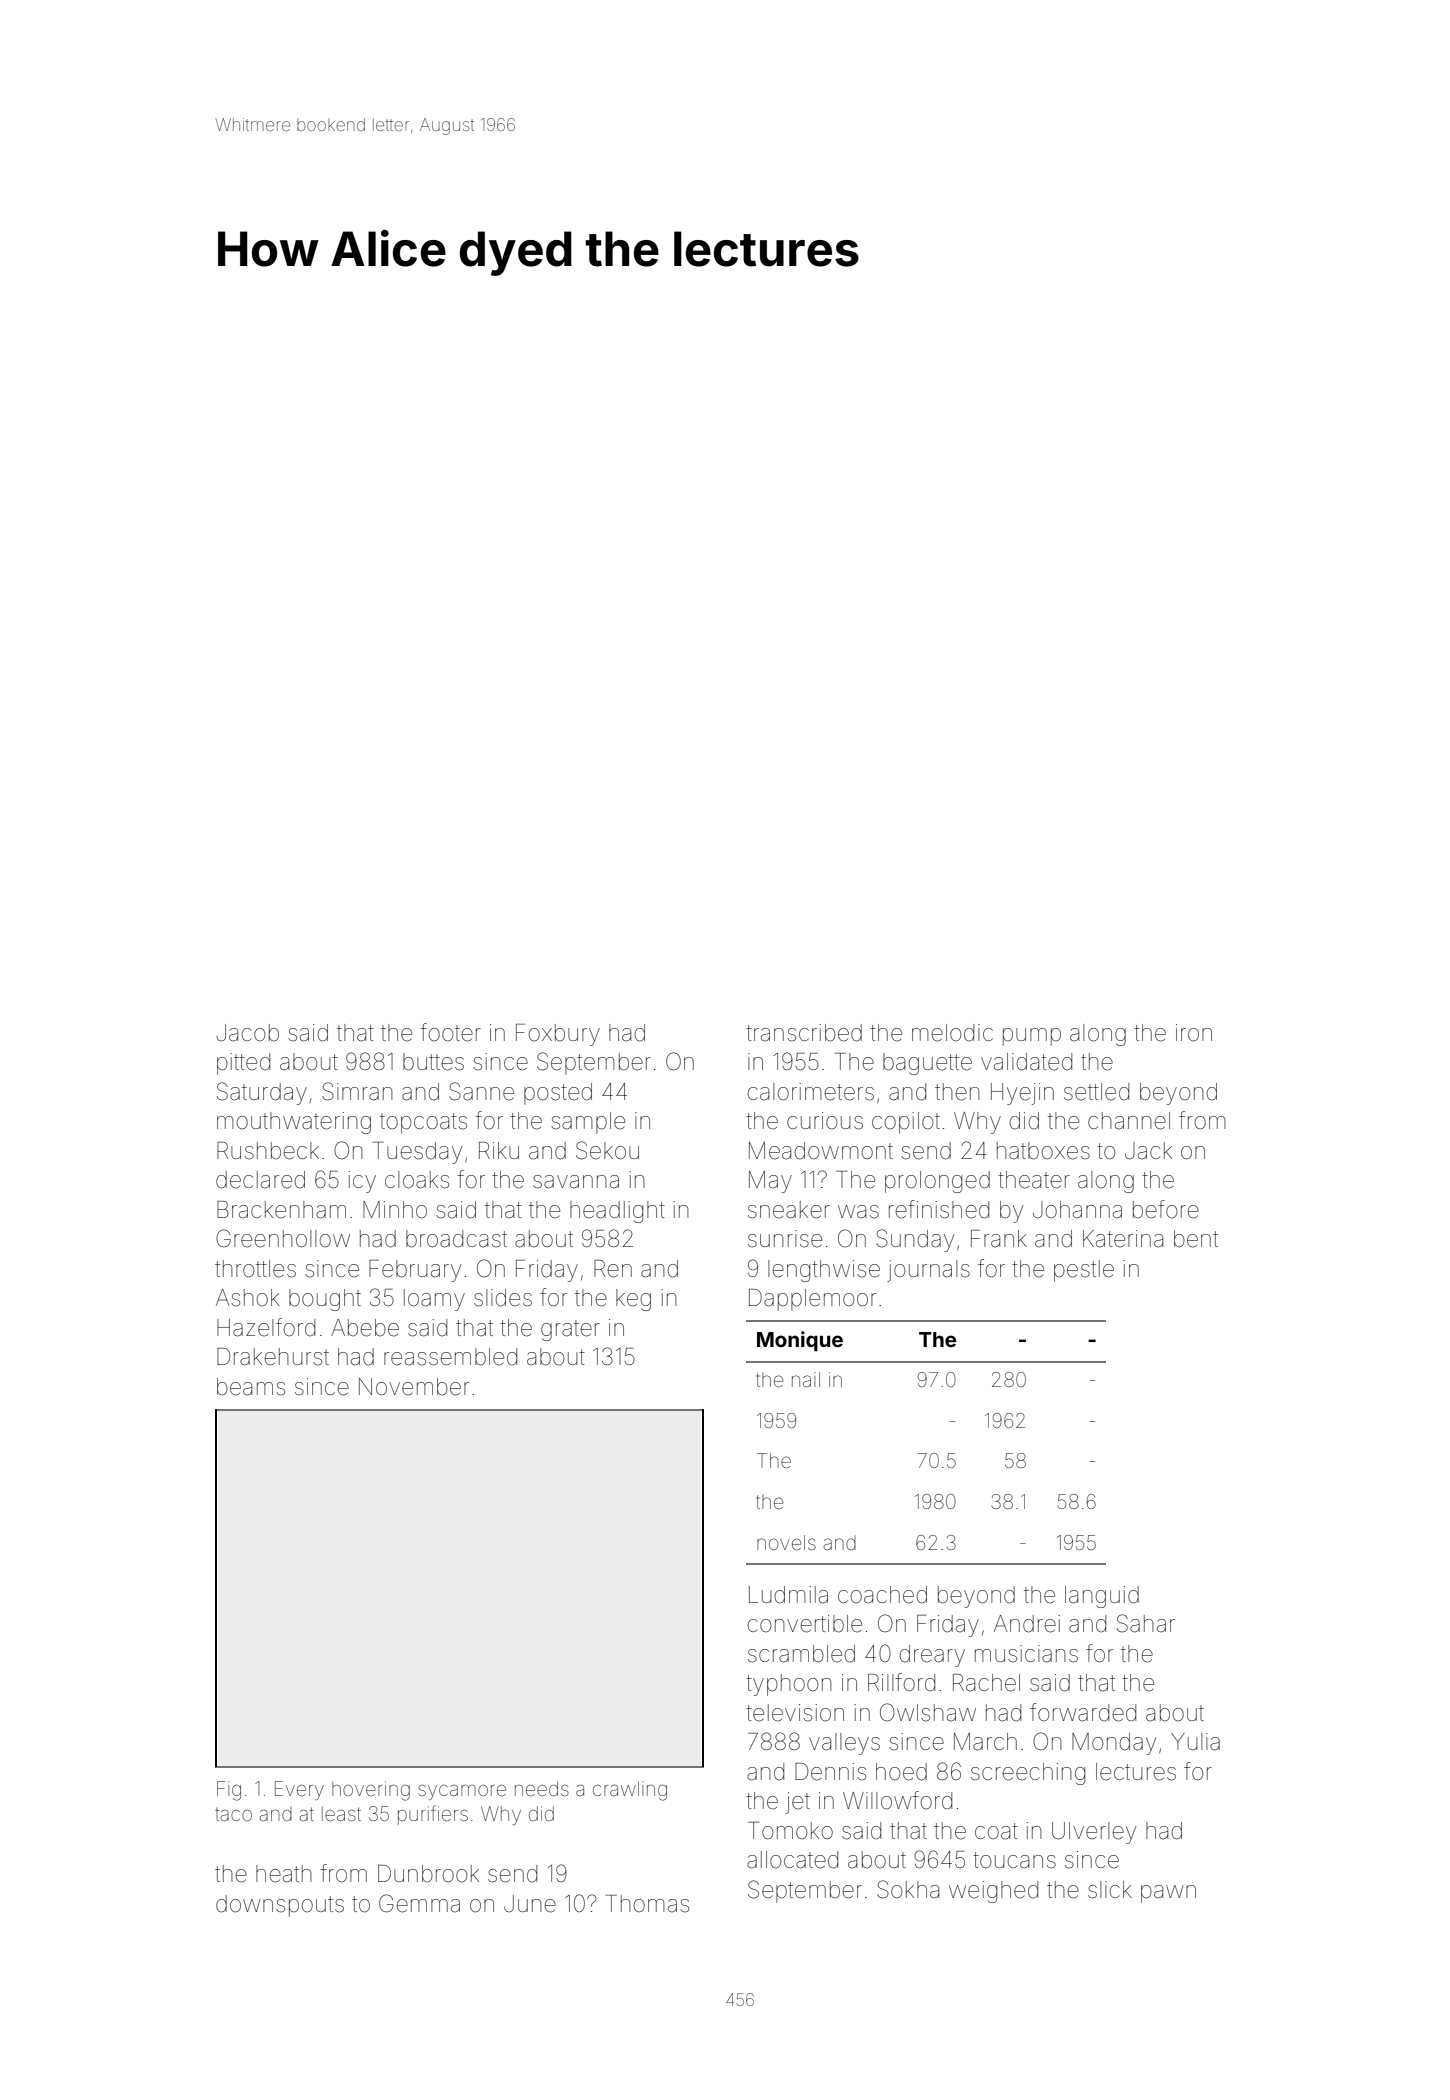 Image resolution: width=1450 pixels, height=2100 pixels. Describe the element at coordinates (647, 1904) in the document. I see `Thomas` at that location.
